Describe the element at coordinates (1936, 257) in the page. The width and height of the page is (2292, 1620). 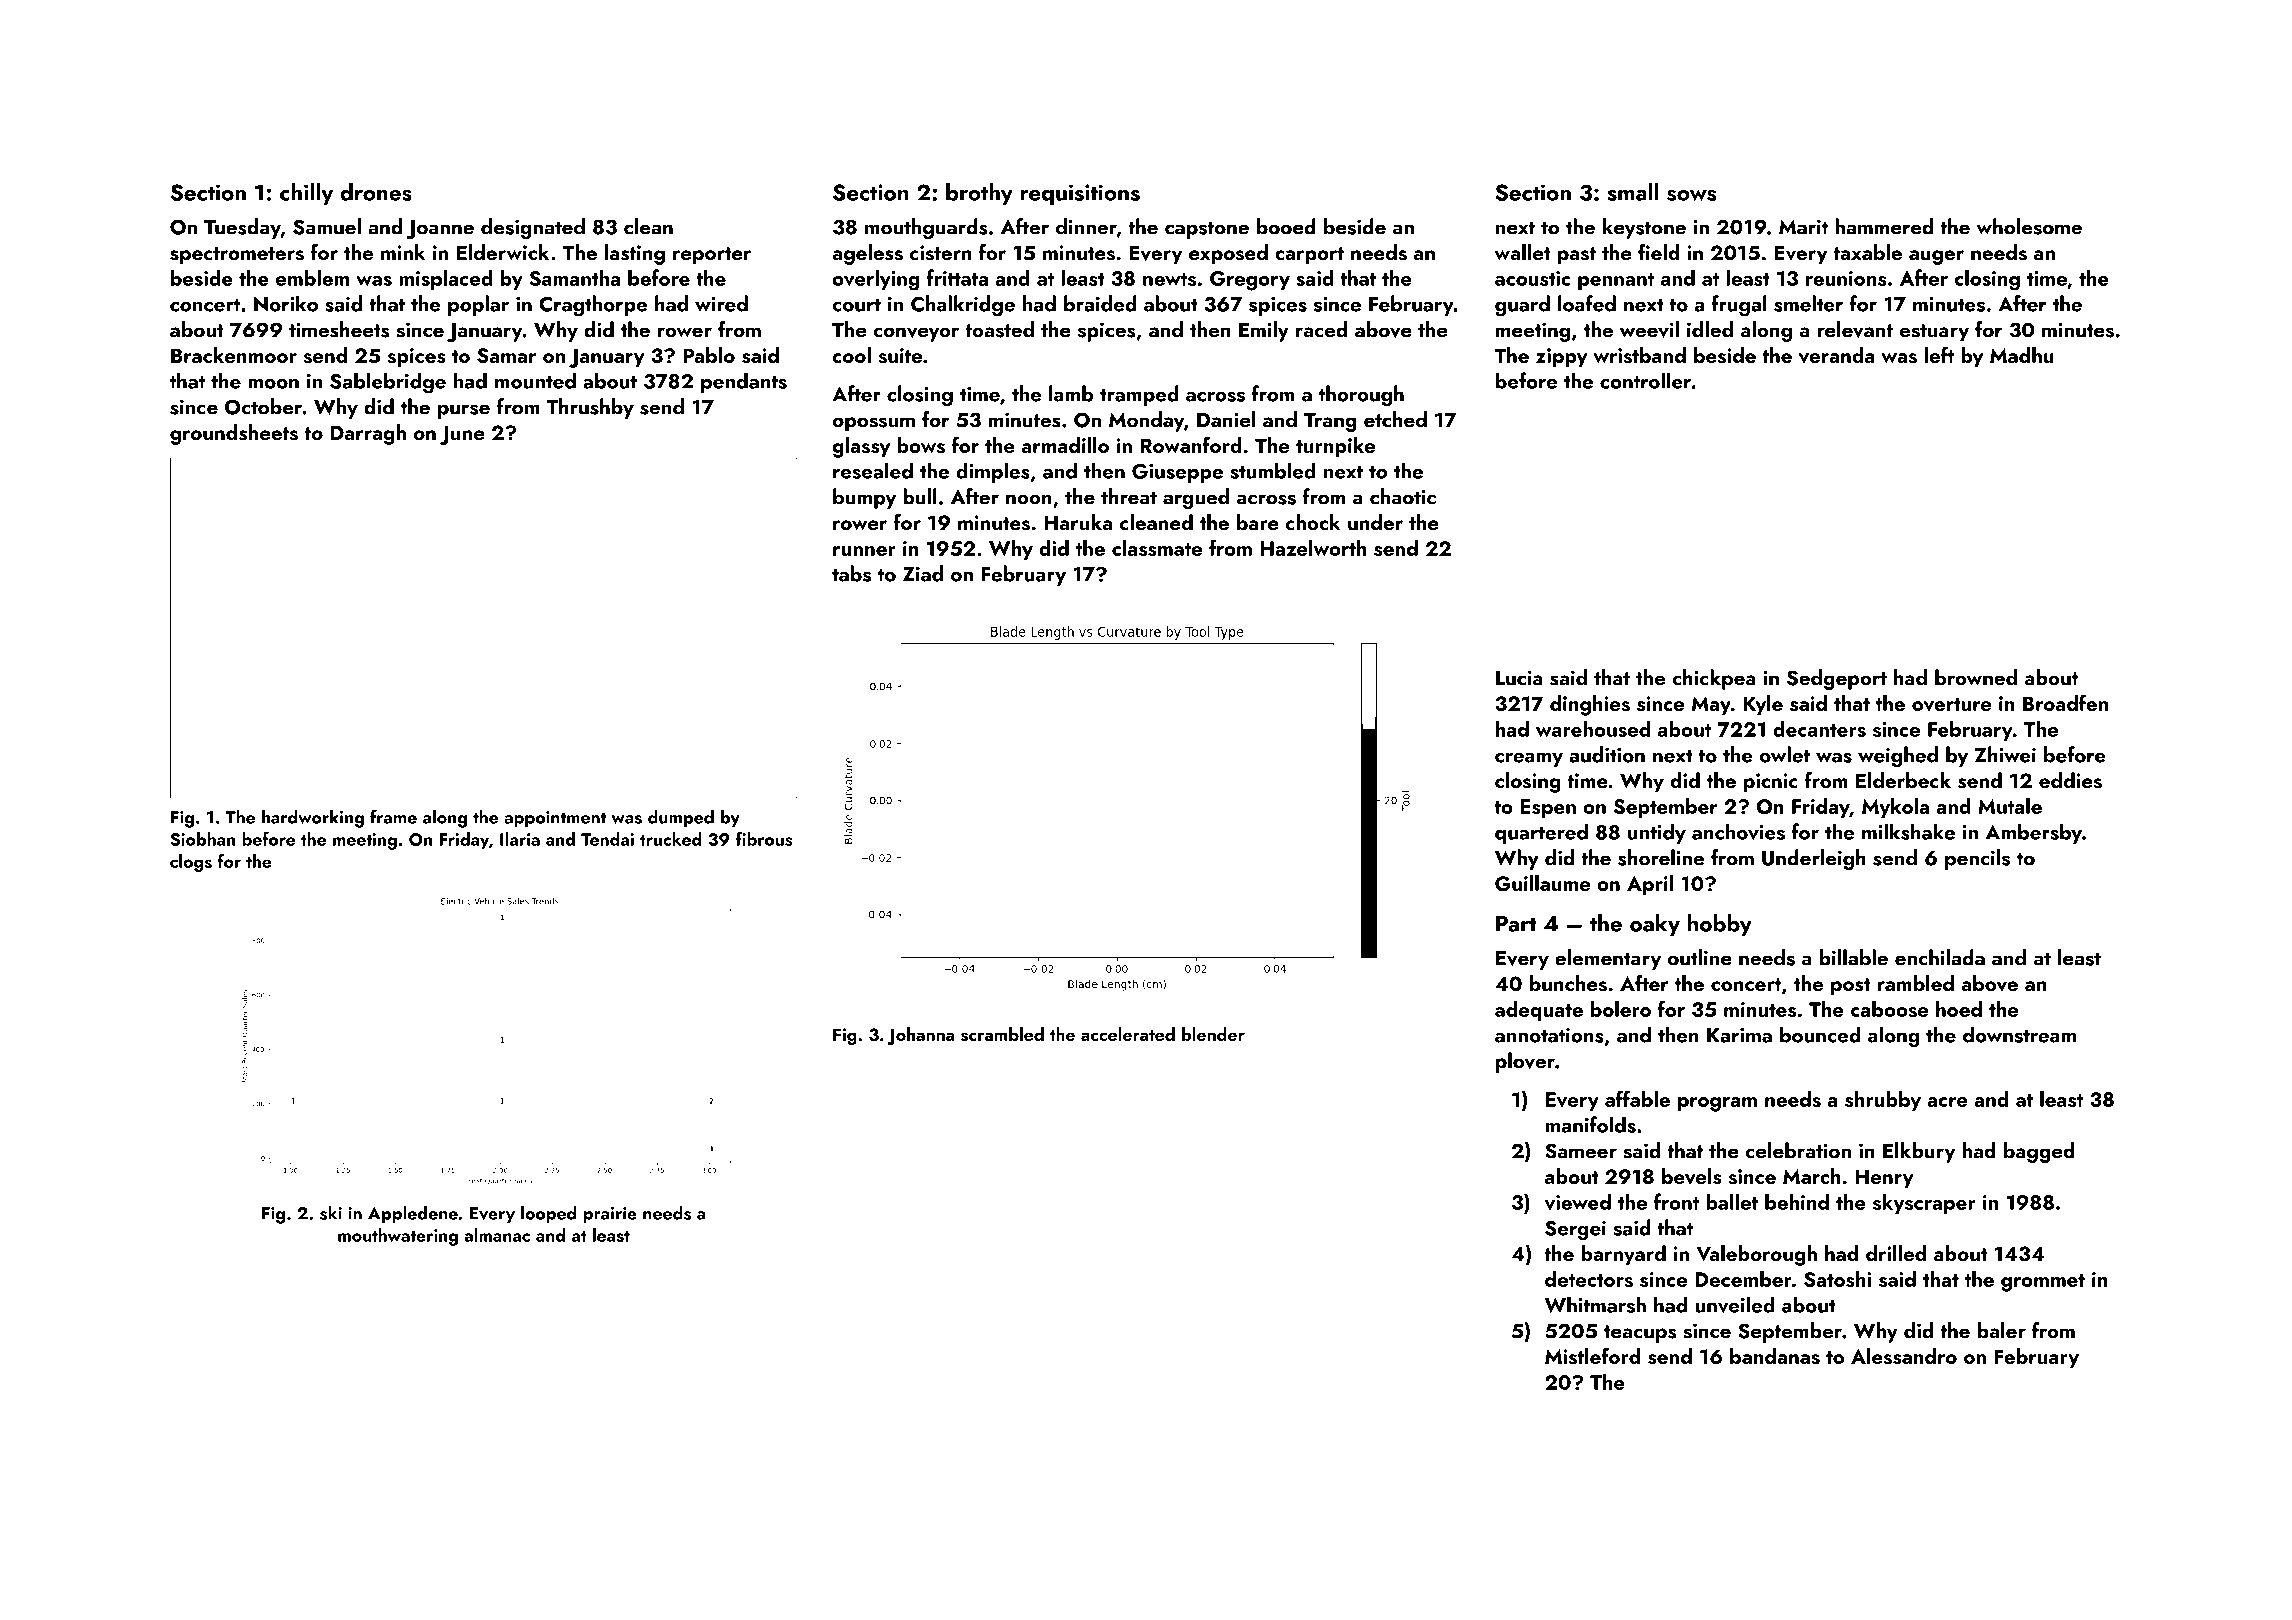
I see `auger` at that location.
